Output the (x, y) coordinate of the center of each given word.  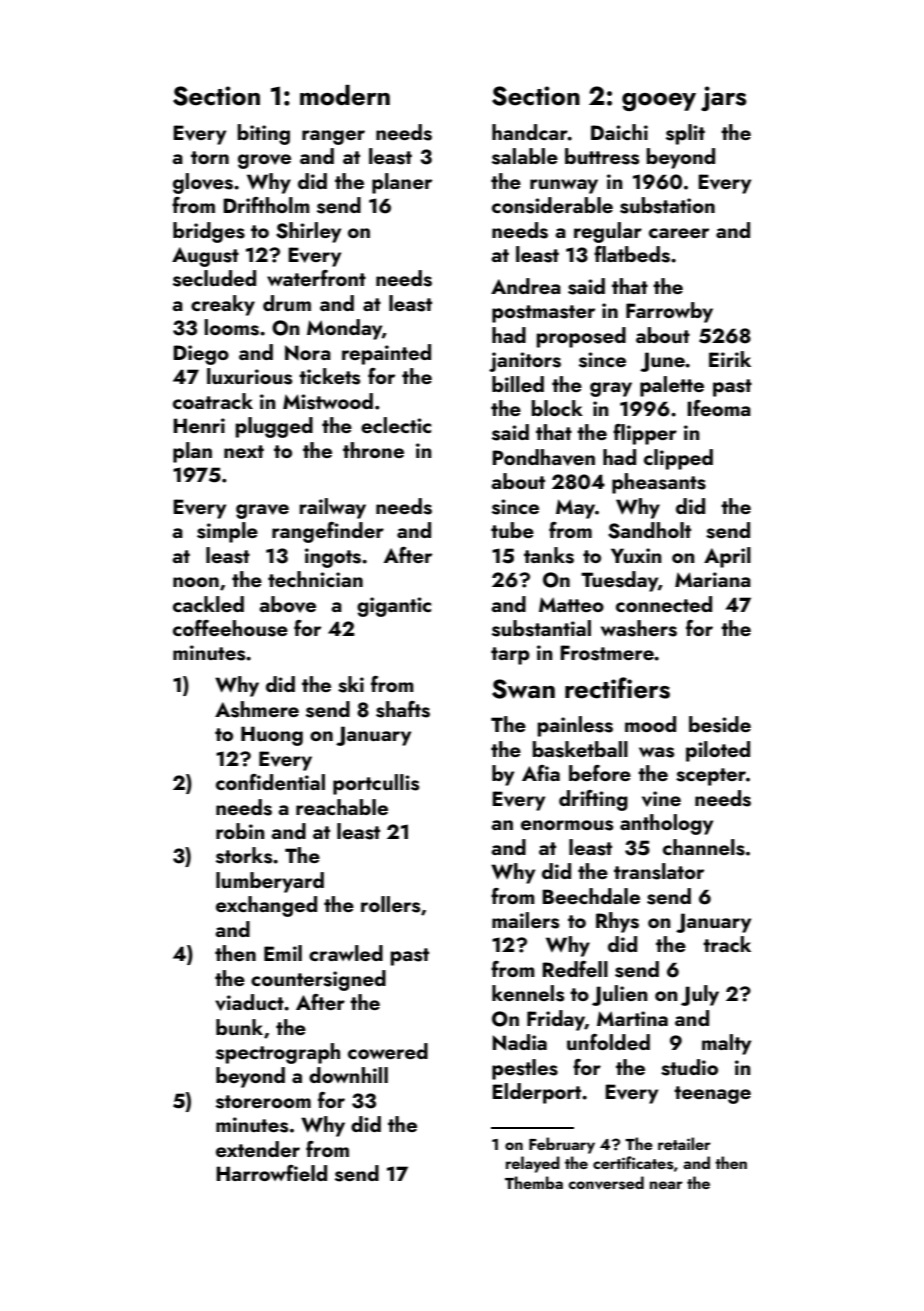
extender (258, 1149)
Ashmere (257, 709)
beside (720, 724)
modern (345, 95)
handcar (530, 132)
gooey (659, 102)
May (575, 509)
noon (196, 582)
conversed (606, 1183)
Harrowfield (271, 1173)
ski (351, 684)
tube (512, 530)
